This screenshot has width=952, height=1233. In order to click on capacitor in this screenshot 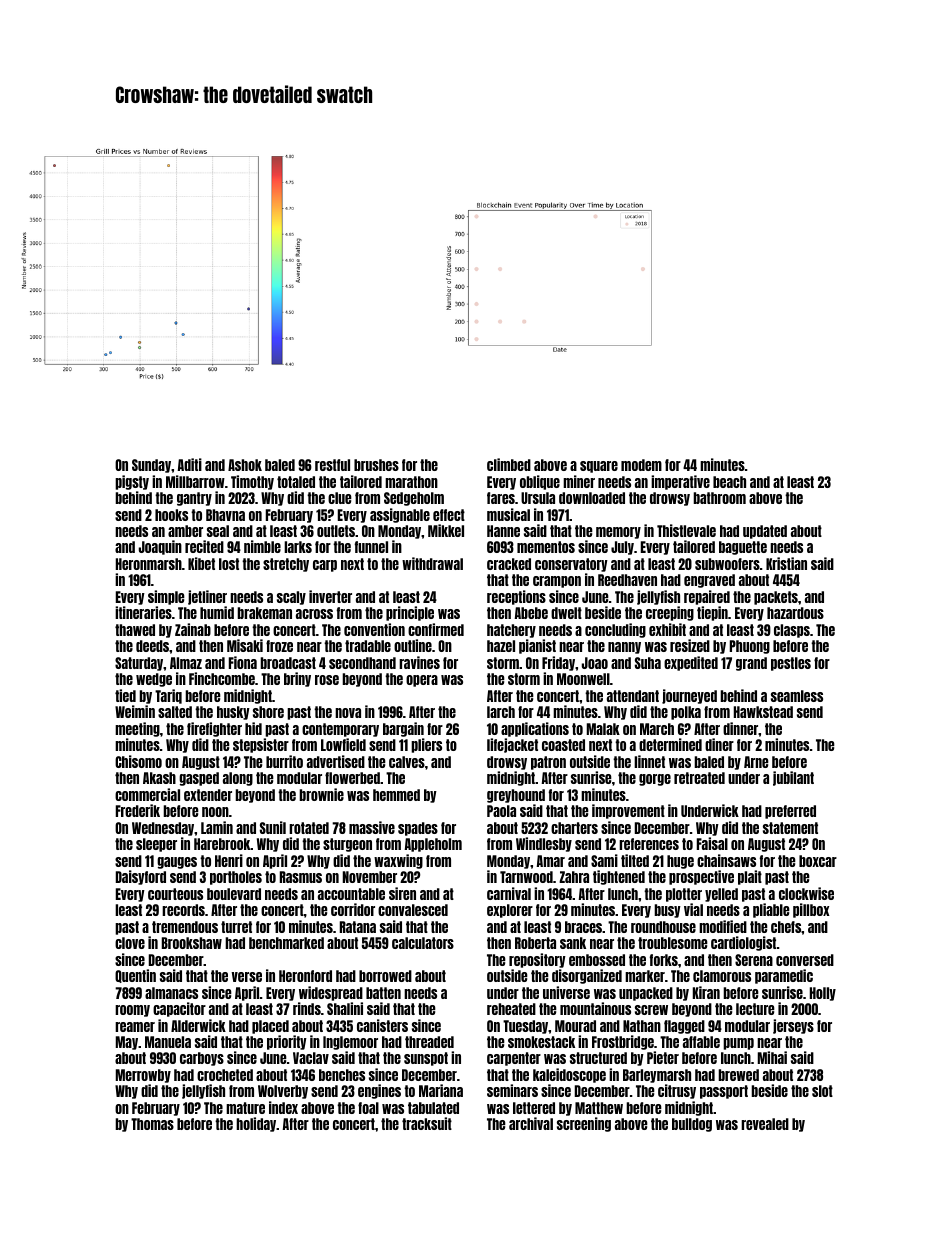, I will do `click(179, 1009)`.
